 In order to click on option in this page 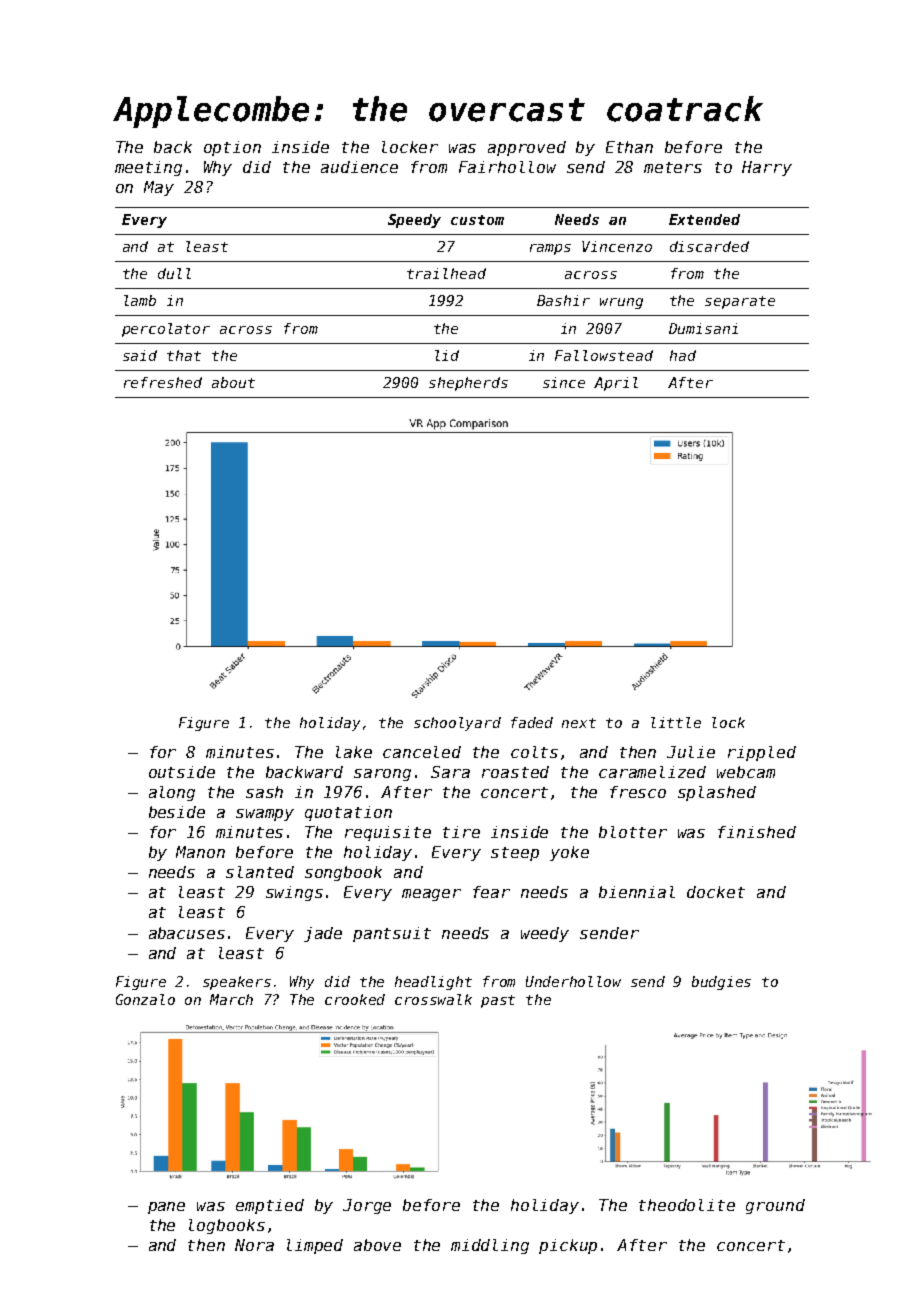, I will do `click(232, 148)`.
